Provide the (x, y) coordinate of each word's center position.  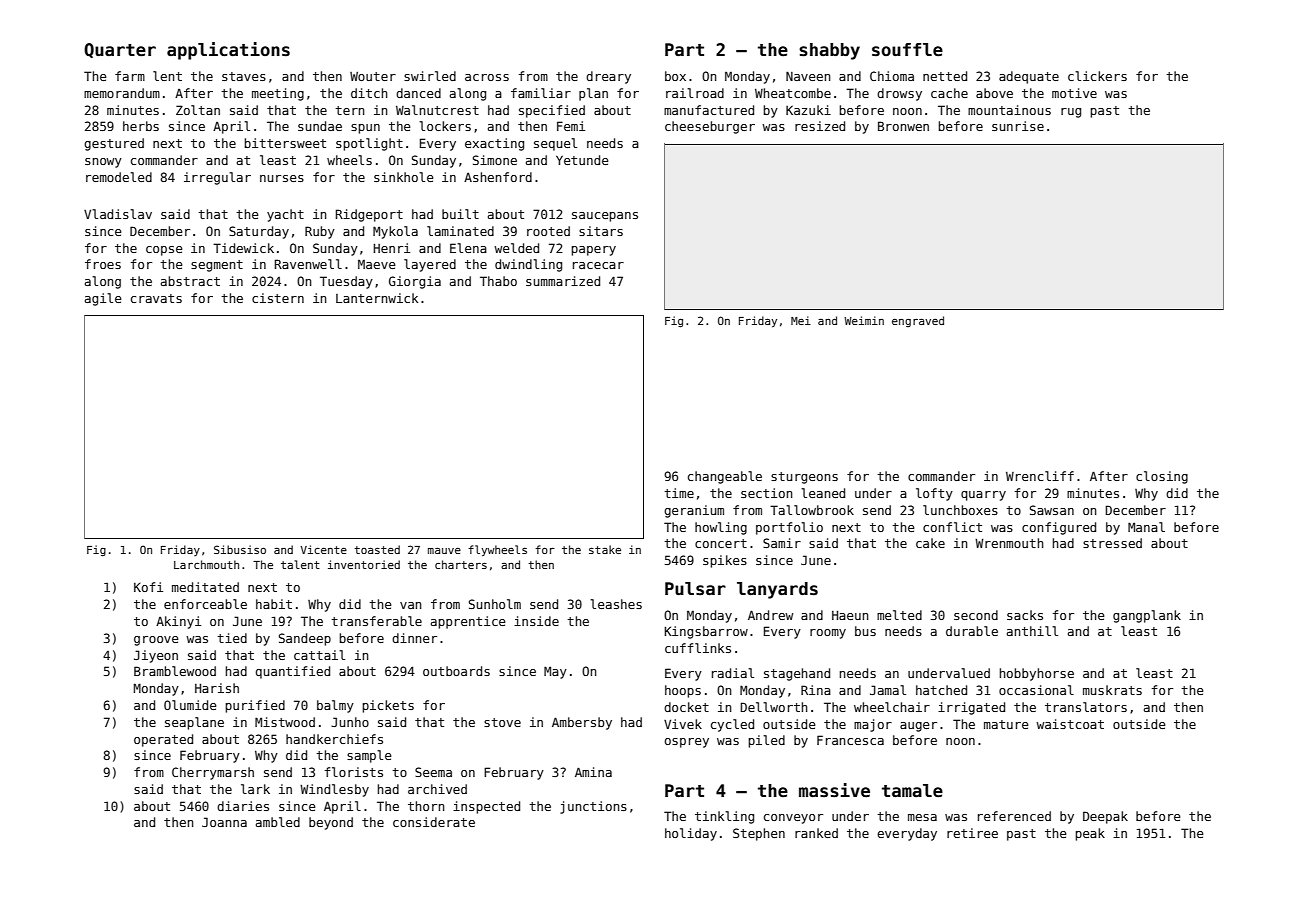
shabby (829, 51)
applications (228, 51)
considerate (434, 822)
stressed (1112, 543)
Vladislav (118, 214)
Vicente (323, 549)
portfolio (789, 528)
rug (1071, 113)
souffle (907, 50)
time (679, 493)
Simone (495, 160)
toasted (377, 549)
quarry (983, 496)
